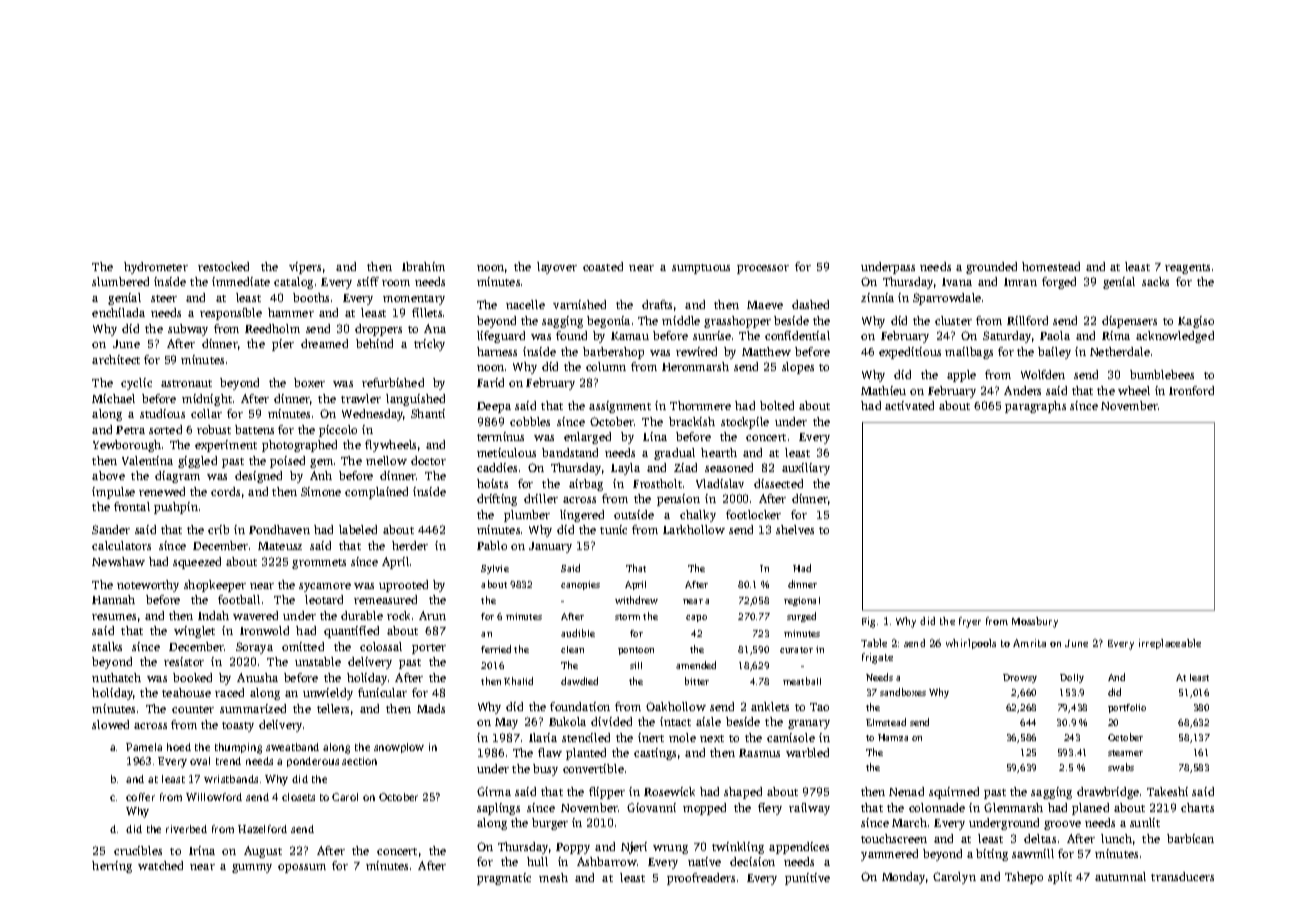  What do you see at coordinates (819, 707) in the image?
I see `Tao` at bounding box center [819, 707].
